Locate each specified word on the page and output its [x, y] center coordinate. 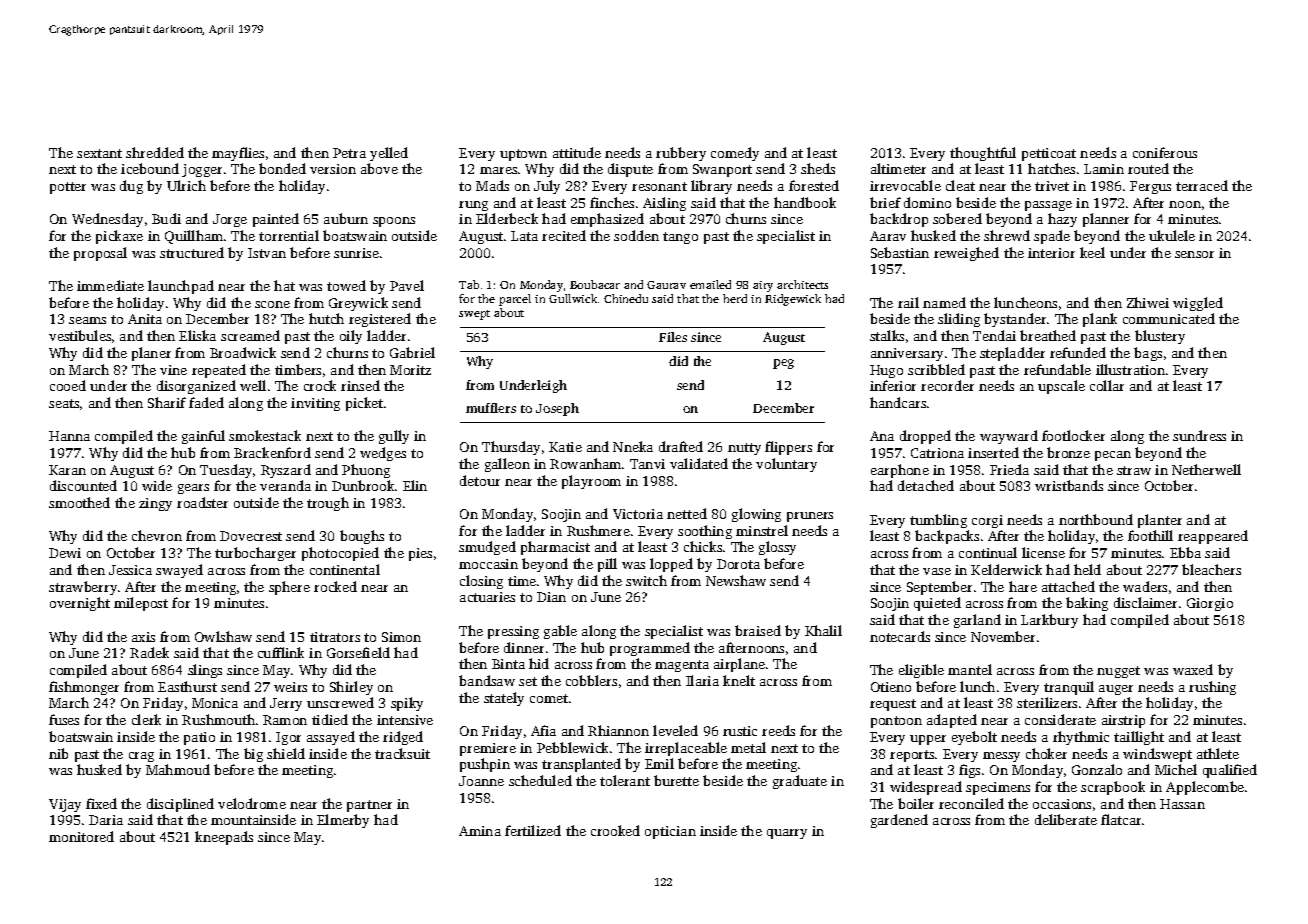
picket [364, 404]
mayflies [238, 154]
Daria [106, 820]
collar [1107, 385]
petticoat [1049, 154]
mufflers [491, 408]
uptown [523, 155]
